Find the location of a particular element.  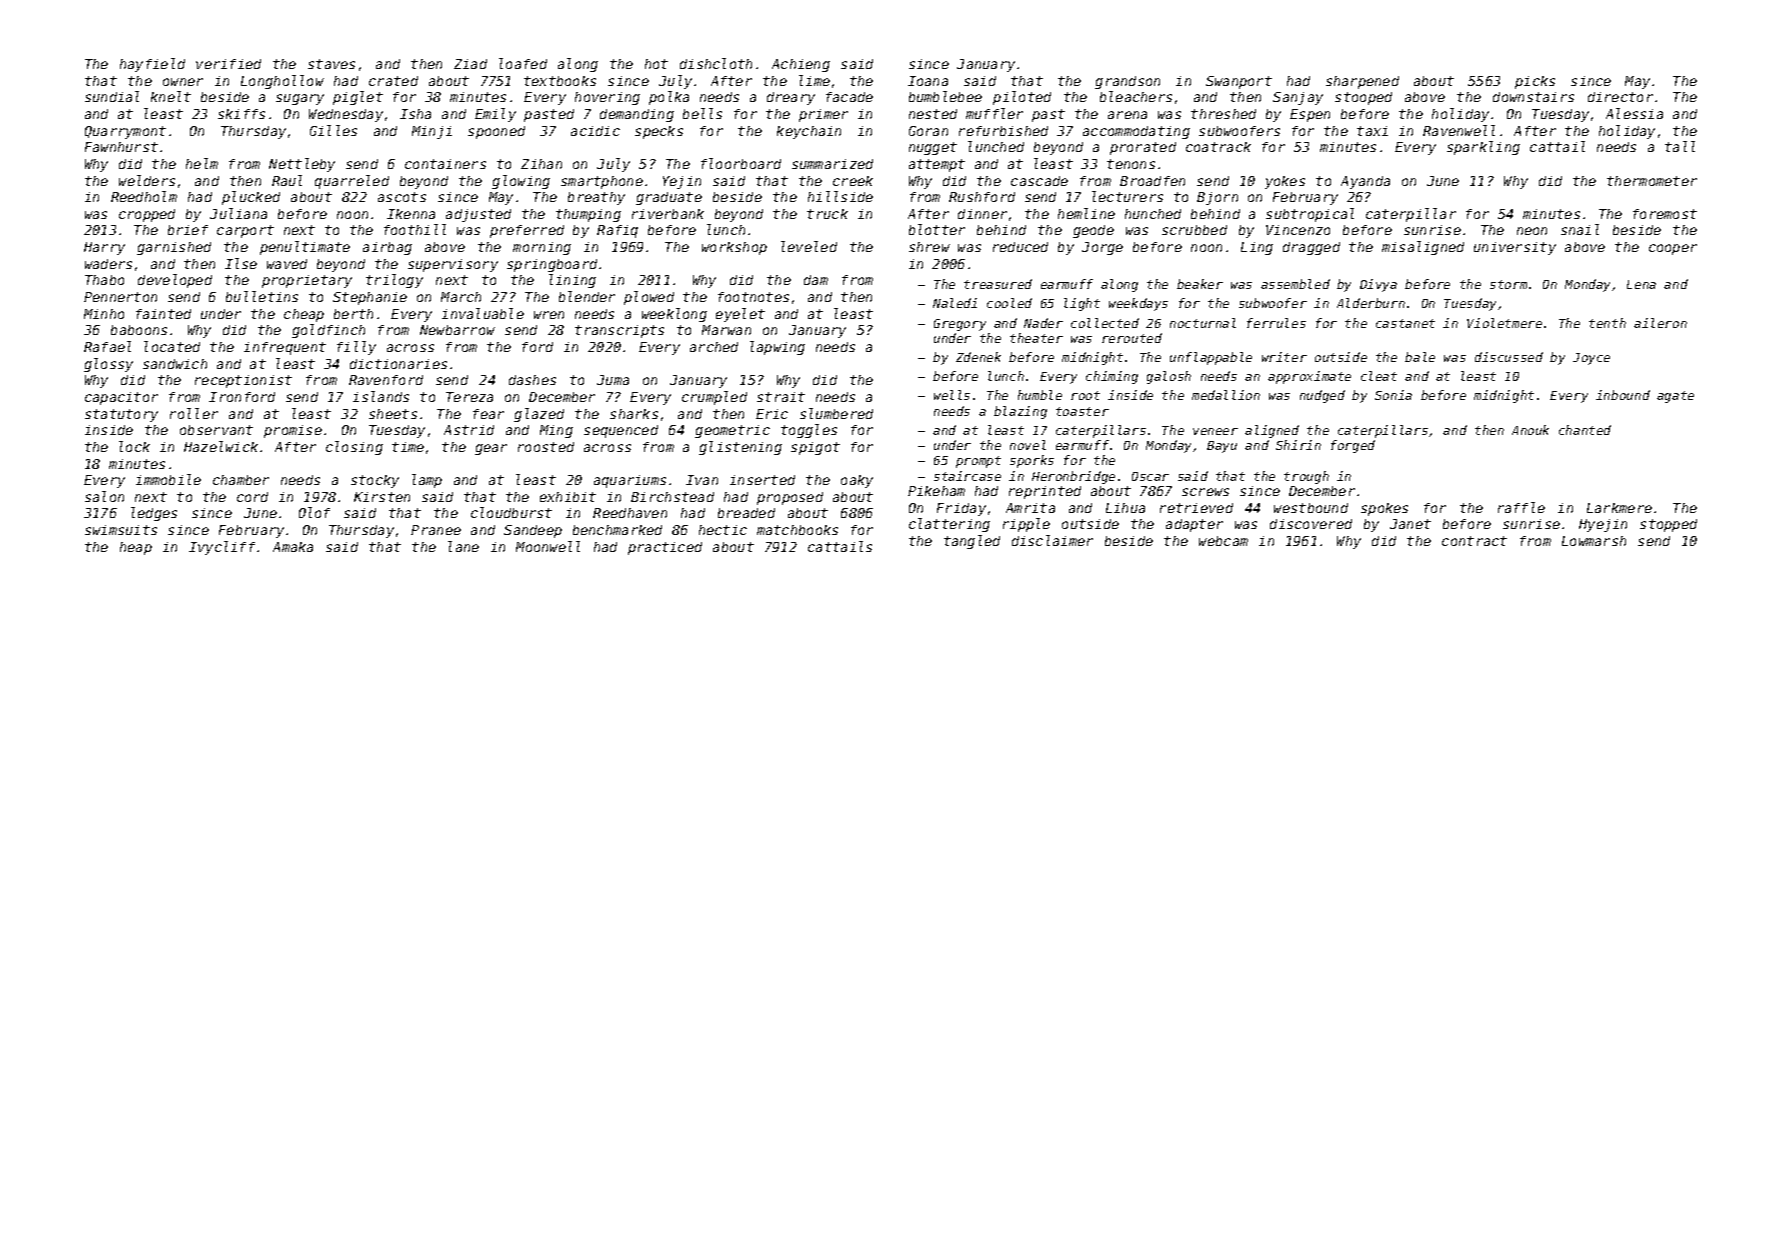

attempt is located at coordinates (937, 165).
